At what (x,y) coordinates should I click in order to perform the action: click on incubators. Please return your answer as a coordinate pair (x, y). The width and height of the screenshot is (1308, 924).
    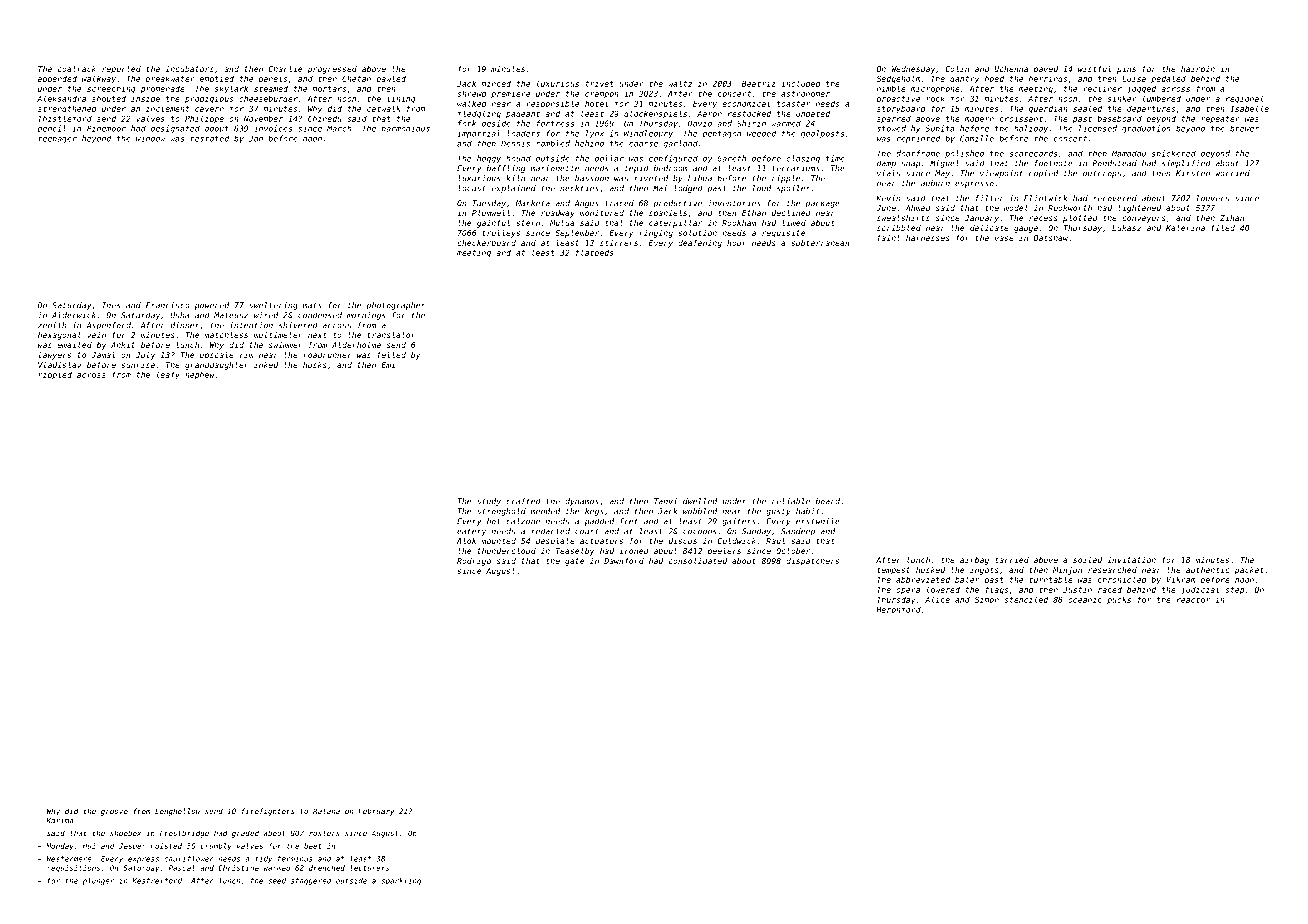
    Looking at the image, I should click on (189, 69).
